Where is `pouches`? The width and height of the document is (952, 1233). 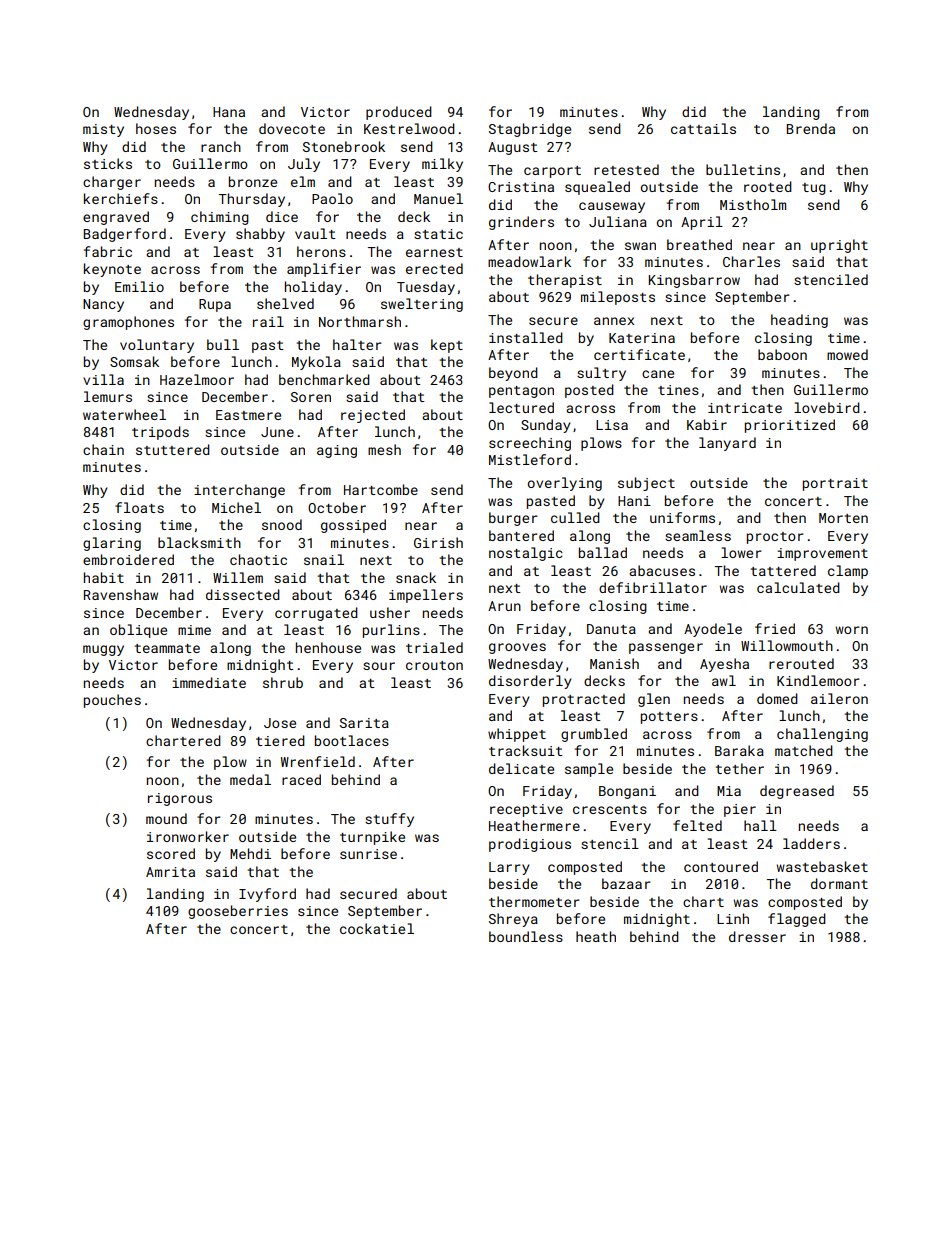 pouches is located at coordinates (112, 701).
